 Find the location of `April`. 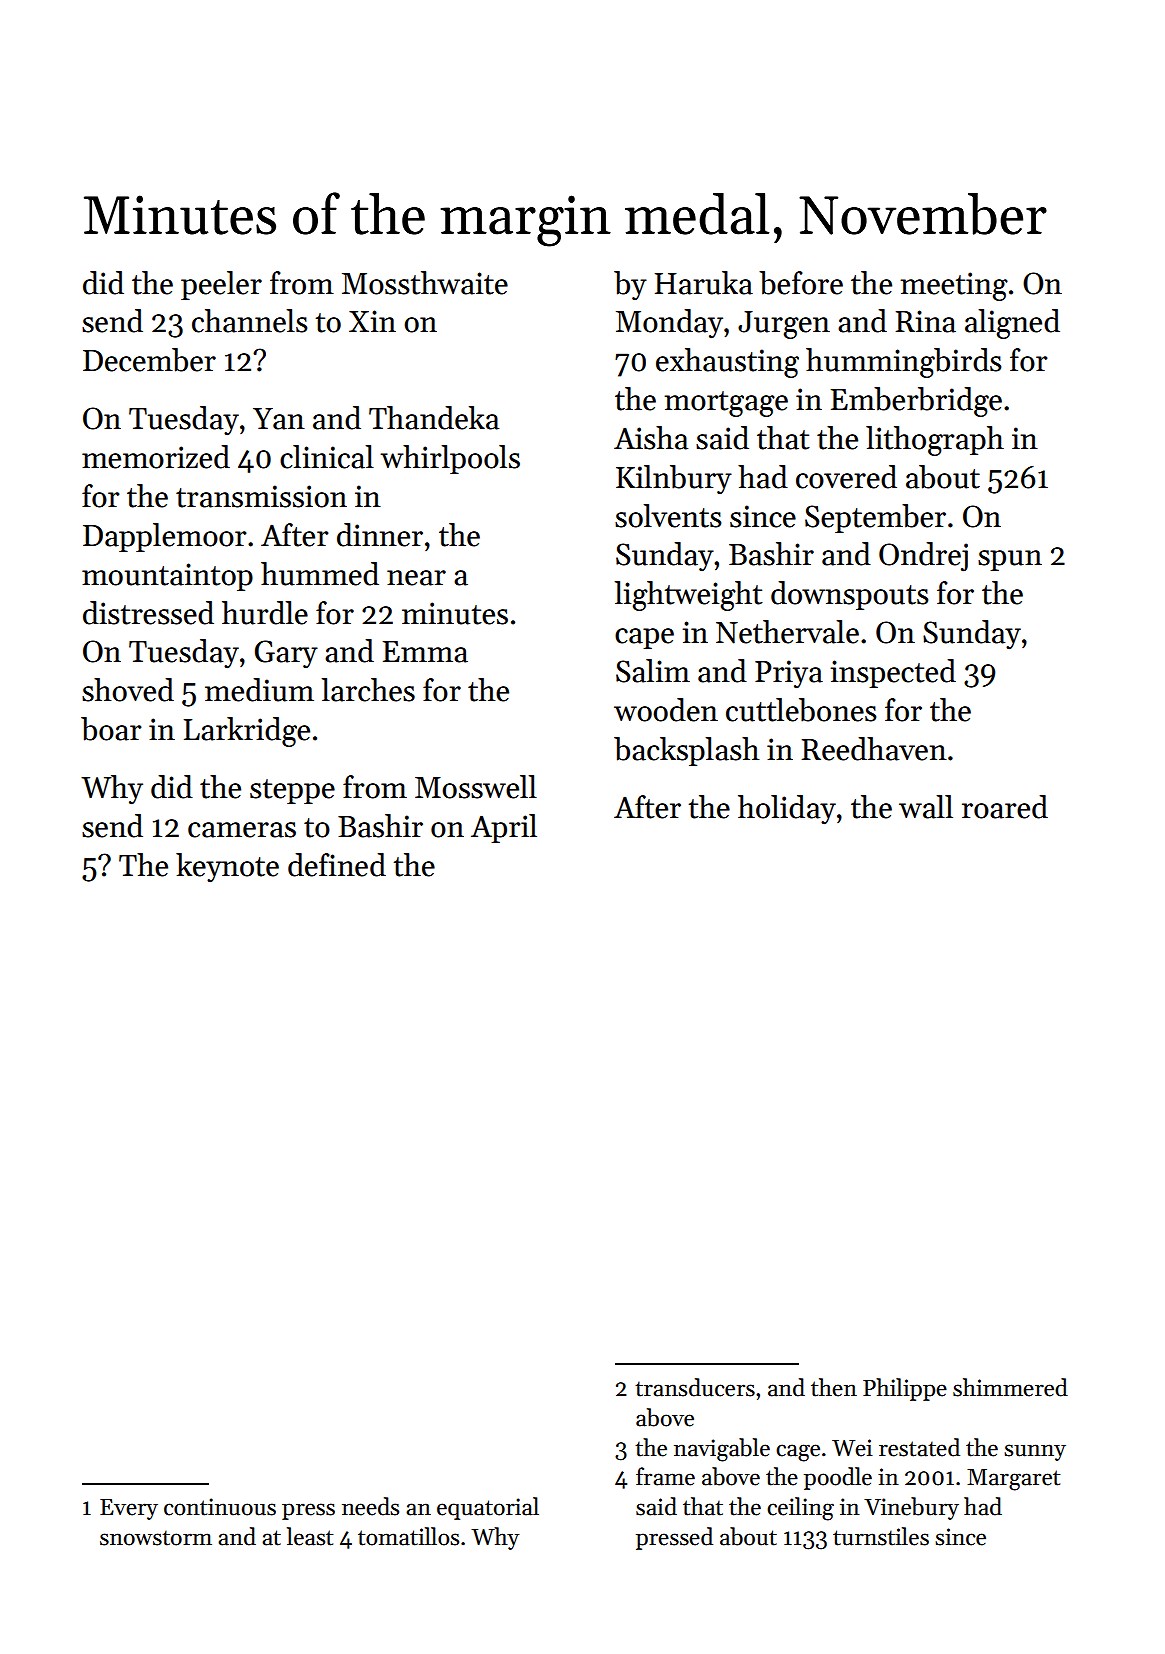

April is located at coordinates (504, 828).
